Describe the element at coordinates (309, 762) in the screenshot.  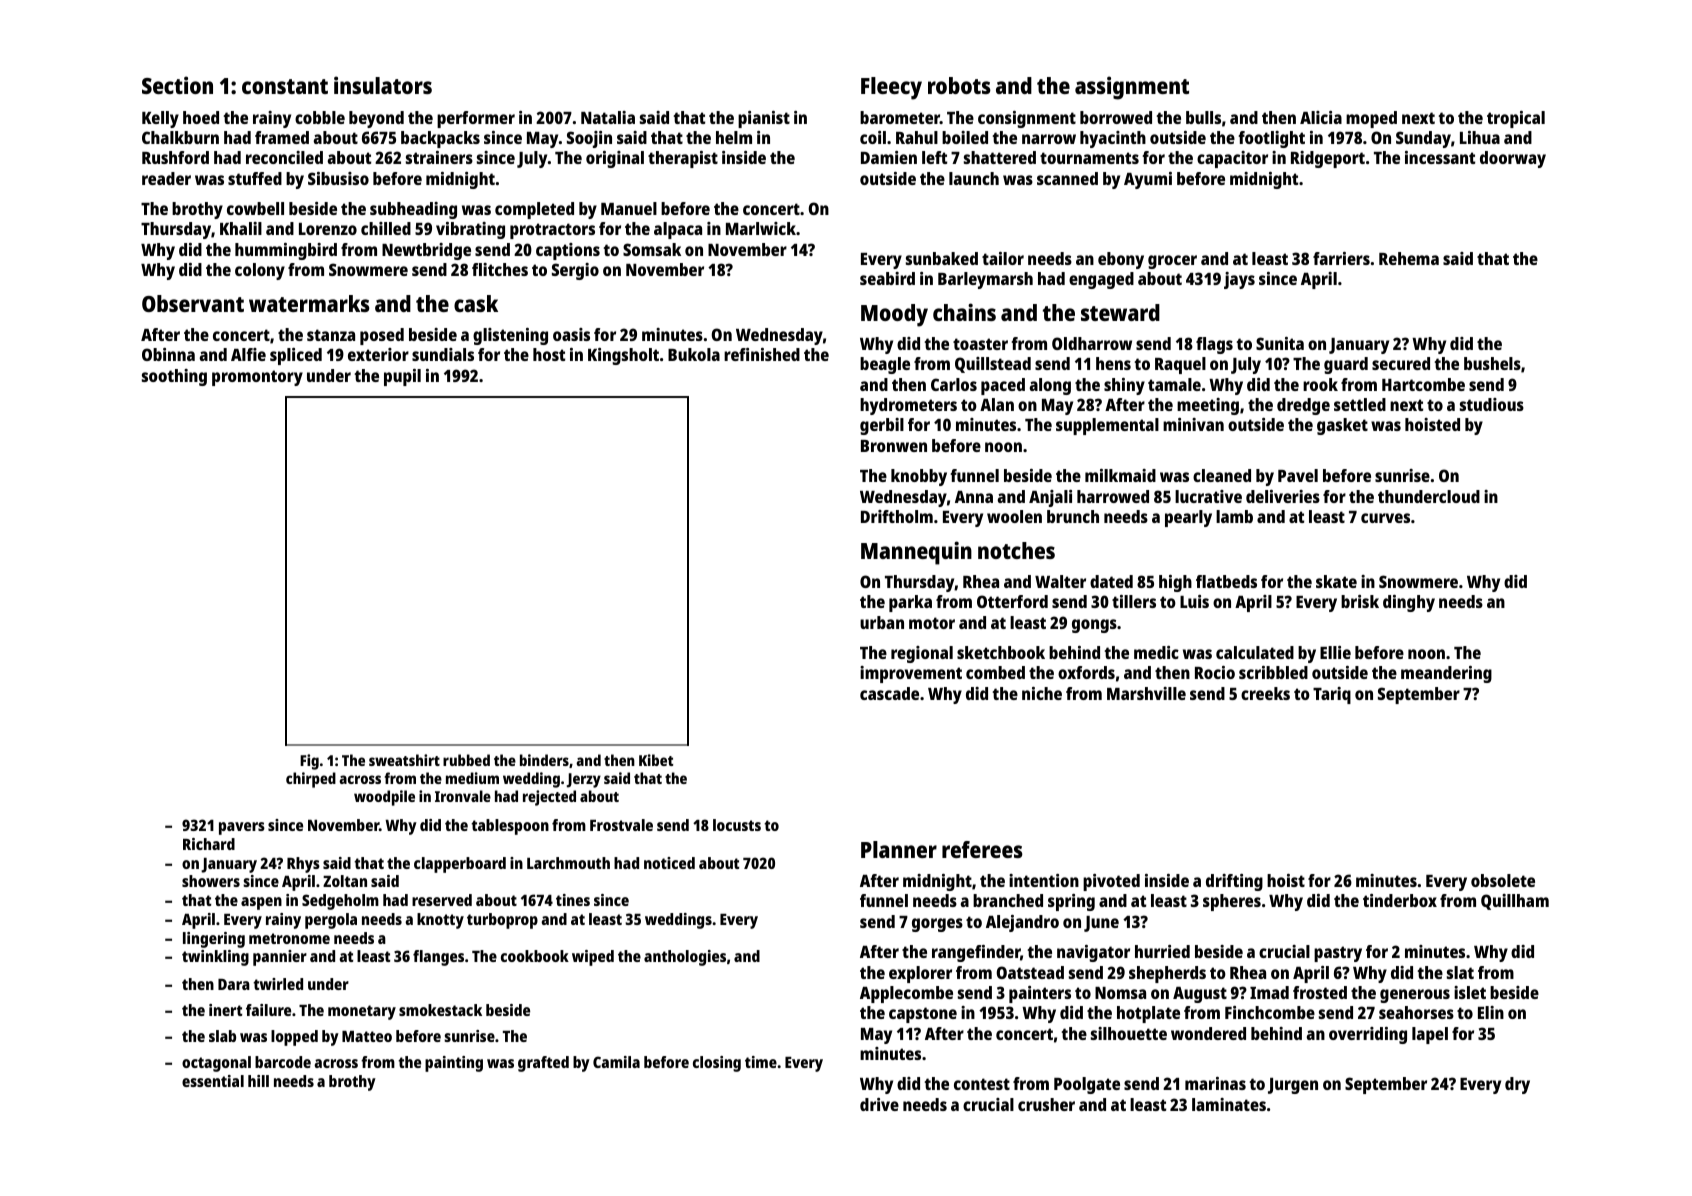
I see `Fig` at that location.
